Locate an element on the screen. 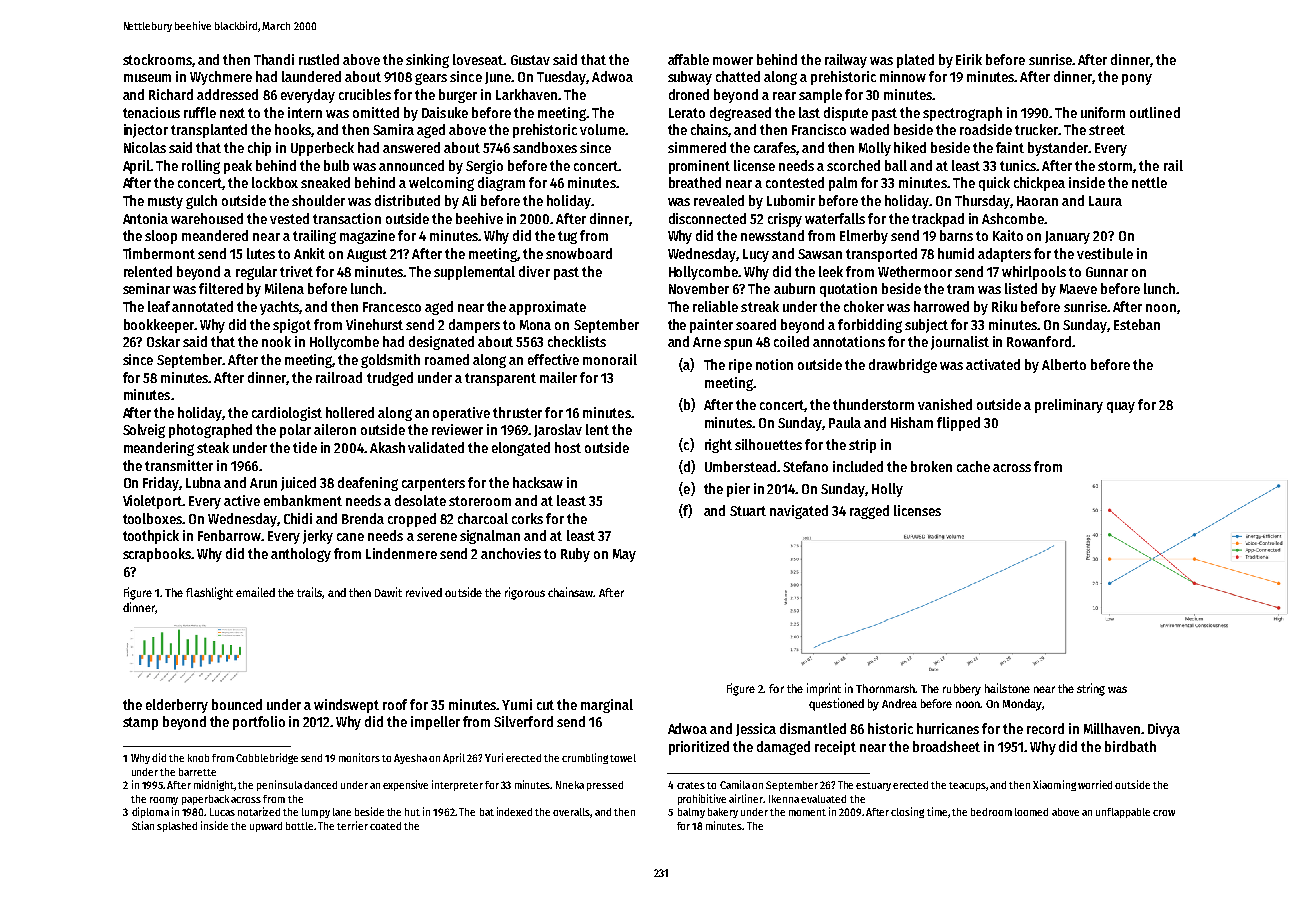 This screenshot has height=924, width=1308. supplemental is located at coordinates (474, 273).
